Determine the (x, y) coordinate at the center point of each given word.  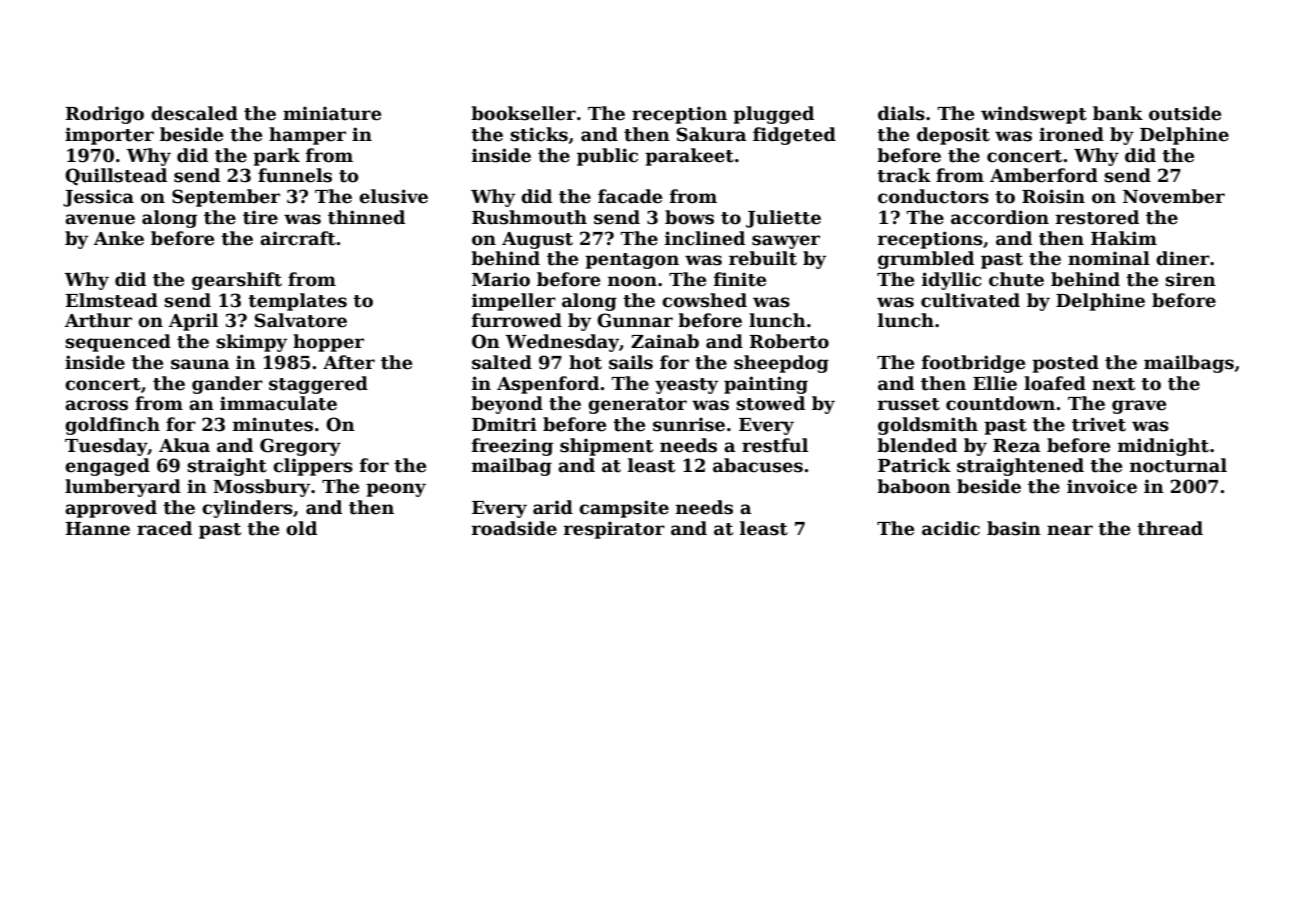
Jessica (98, 198)
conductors (933, 196)
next (1113, 384)
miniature (332, 113)
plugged (773, 115)
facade (630, 196)
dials (901, 113)
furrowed (517, 320)
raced (164, 528)
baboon (914, 486)
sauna (200, 364)
